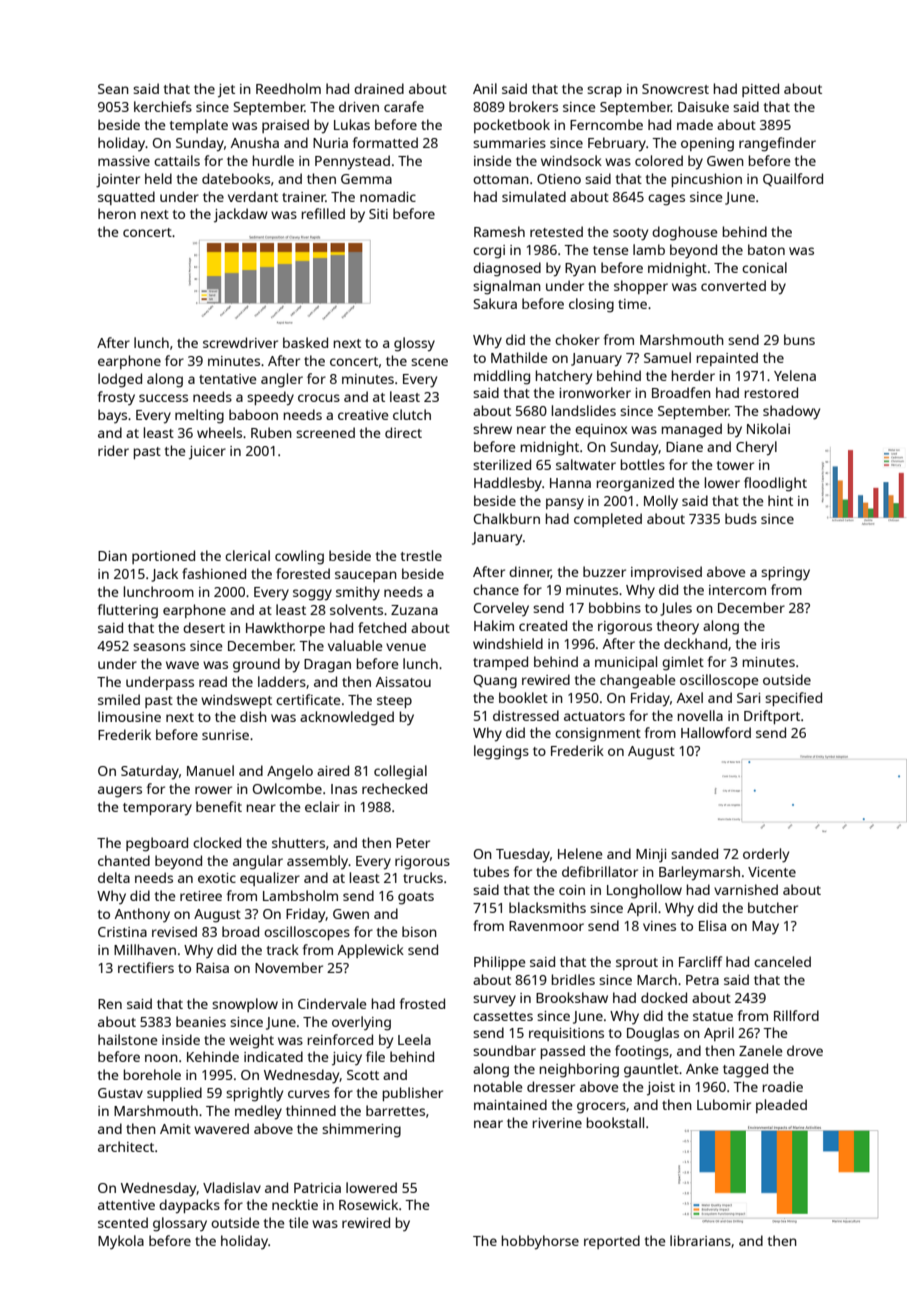  What do you see at coordinates (773, 907) in the screenshot?
I see `butcher` at bounding box center [773, 907].
